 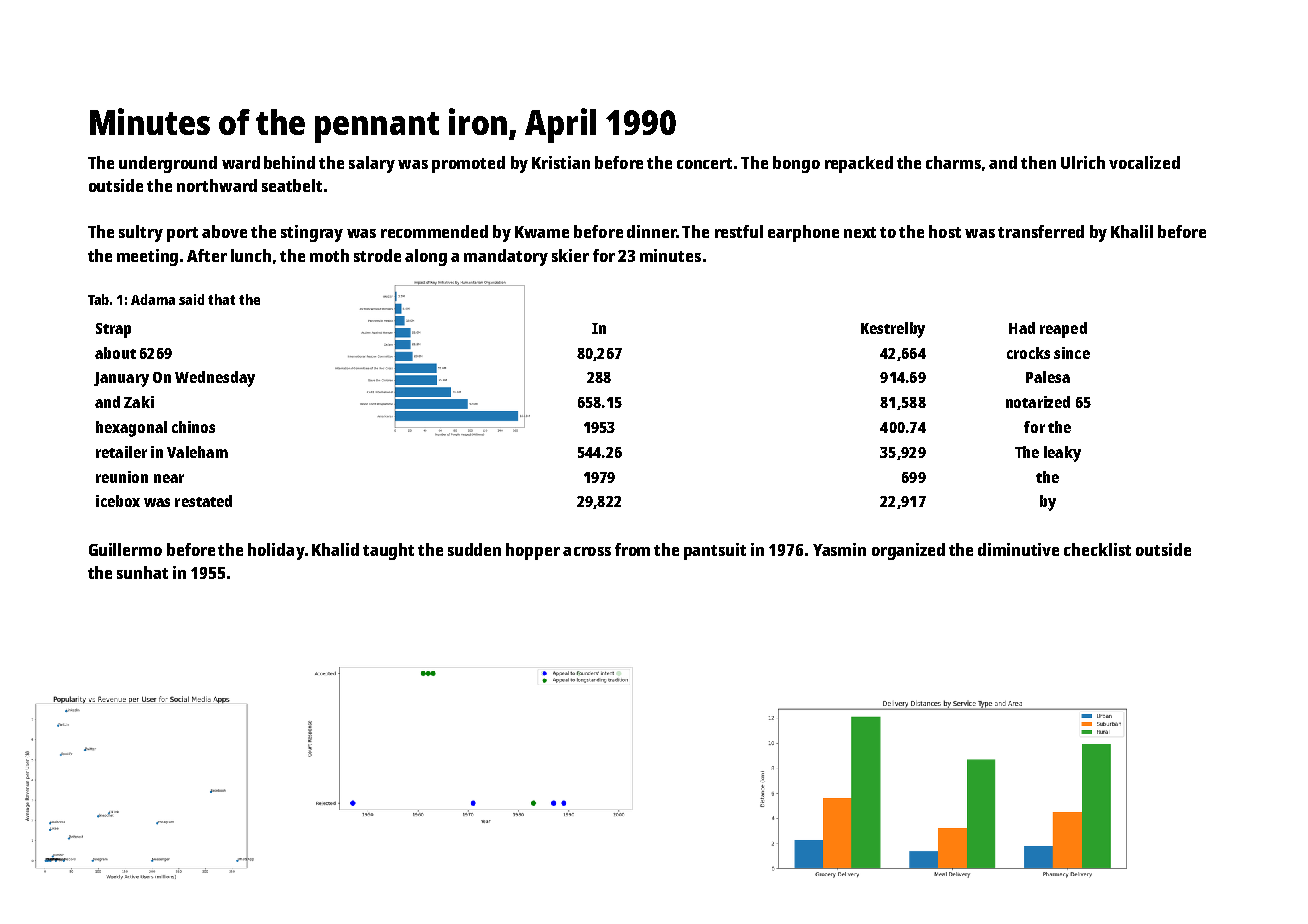 What do you see at coordinates (704, 163) in the screenshot?
I see `concert` at bounding box center [704, 163].
